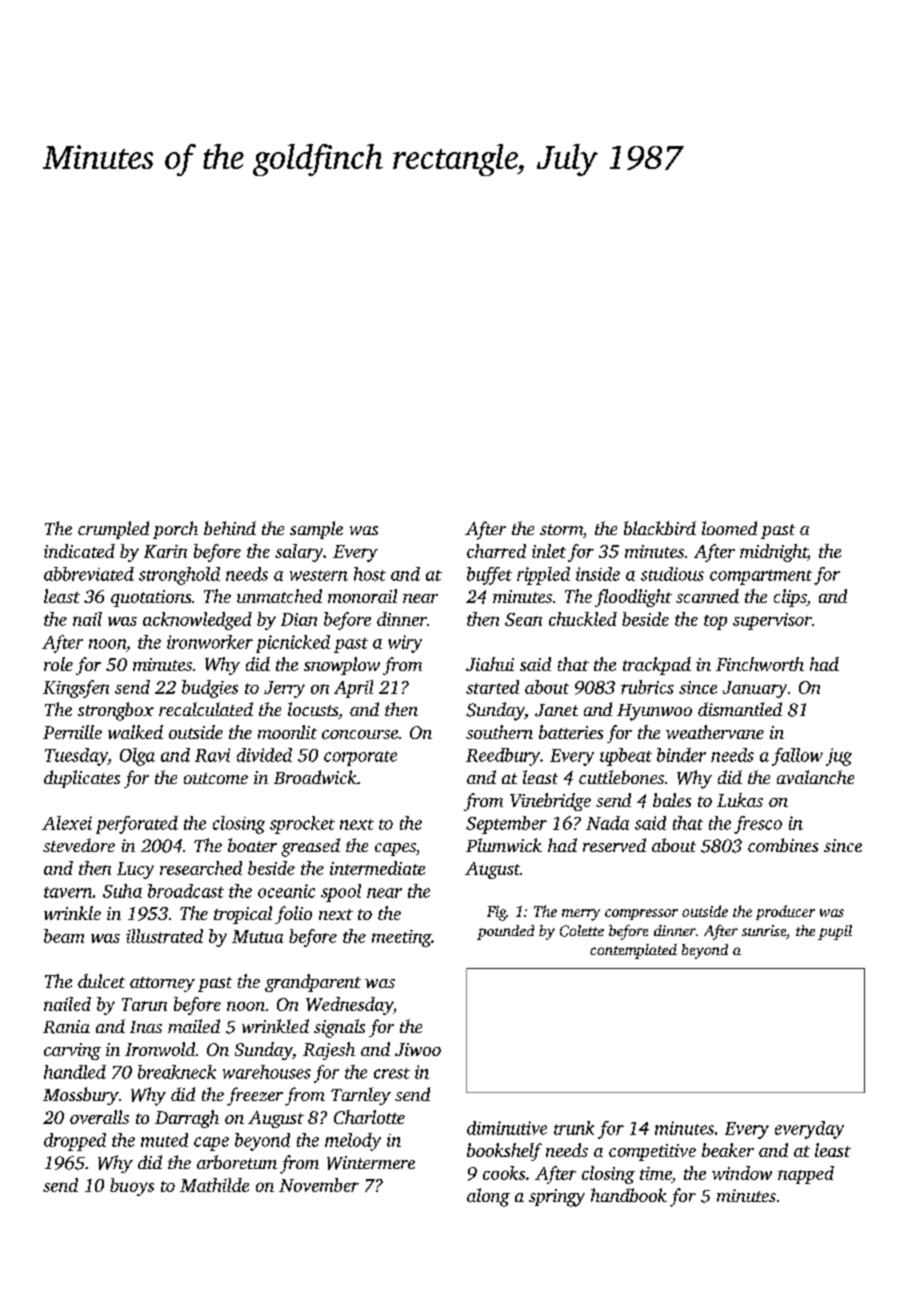  Describe the element at coordinates (806, 1175) in the screenshot. I see `napped` at that location.
